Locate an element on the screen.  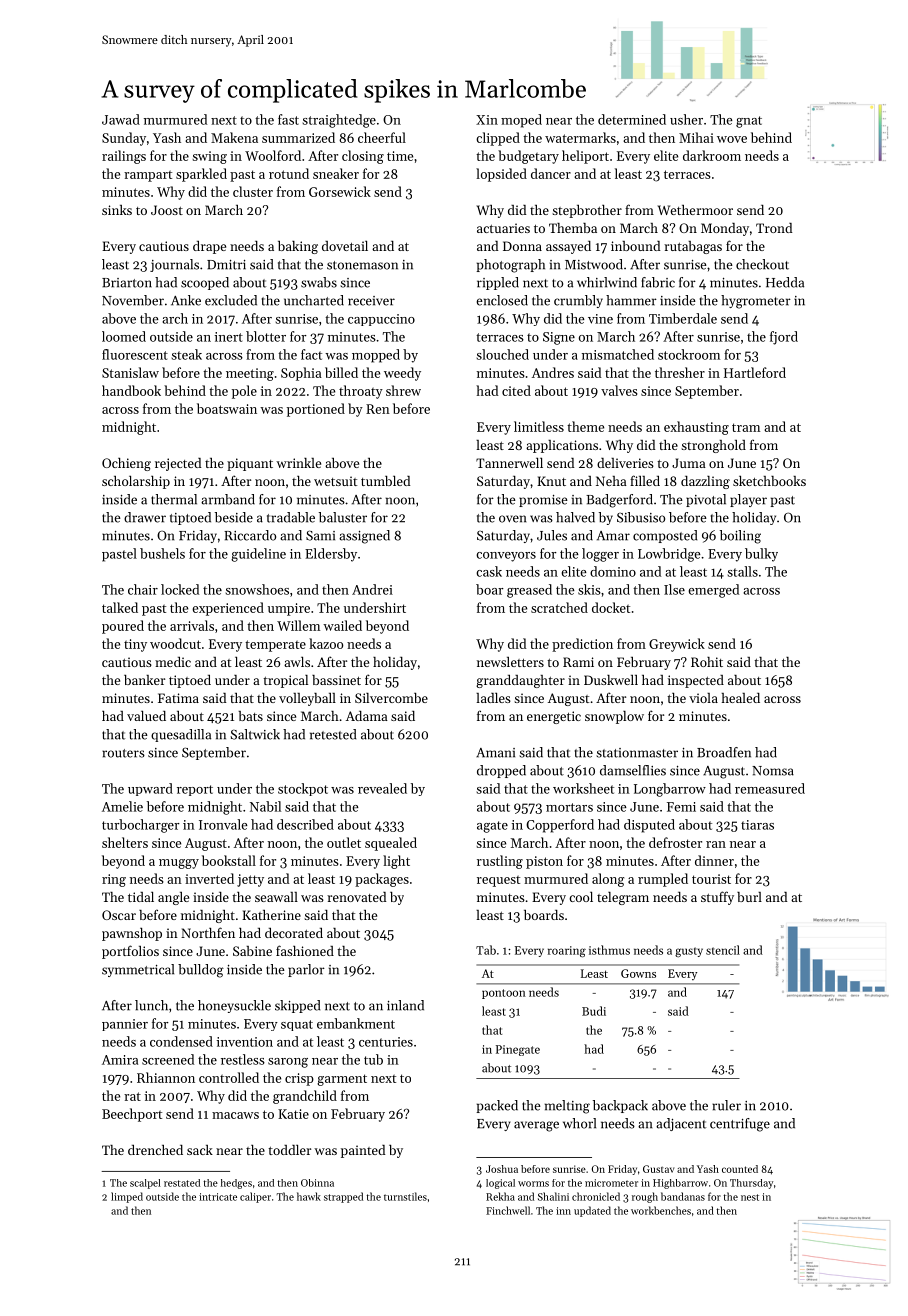
Amani is located at coordinates (495, 753).
